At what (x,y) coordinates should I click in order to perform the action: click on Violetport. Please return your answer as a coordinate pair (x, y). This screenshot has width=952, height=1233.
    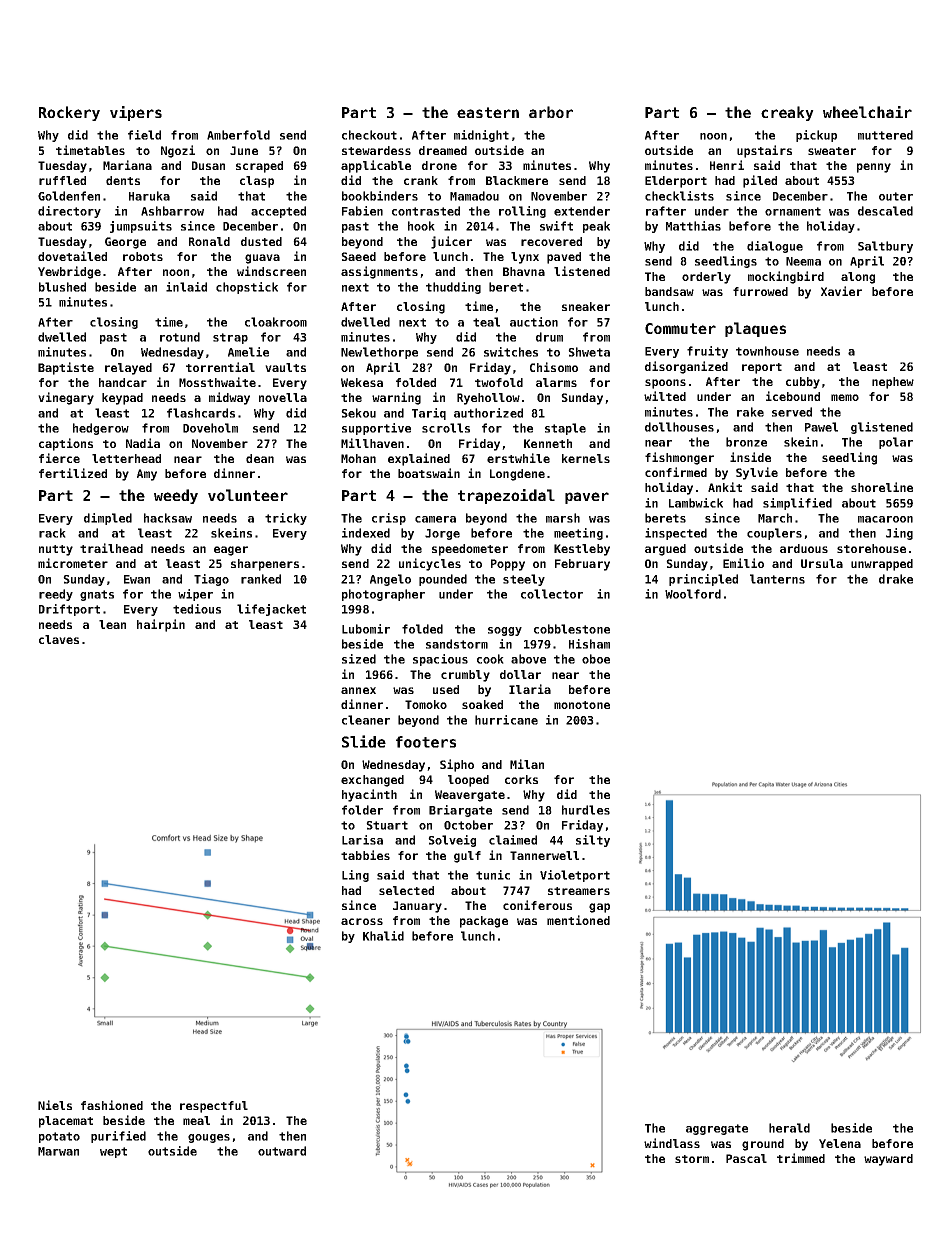
    Looking at the image, I should click on (575, 876).
